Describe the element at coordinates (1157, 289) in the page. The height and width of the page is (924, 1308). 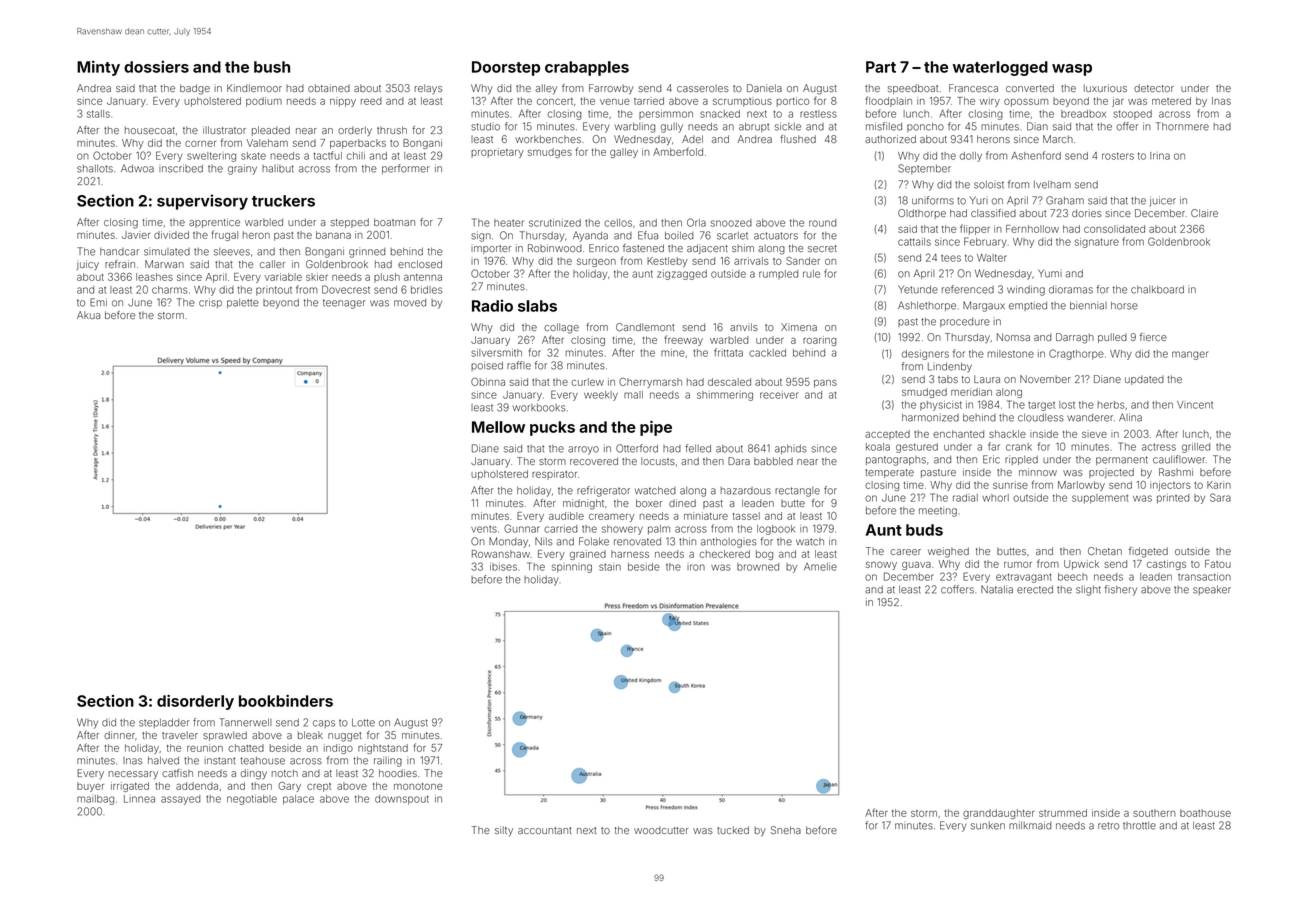
I see `chalkboard` at that location.
